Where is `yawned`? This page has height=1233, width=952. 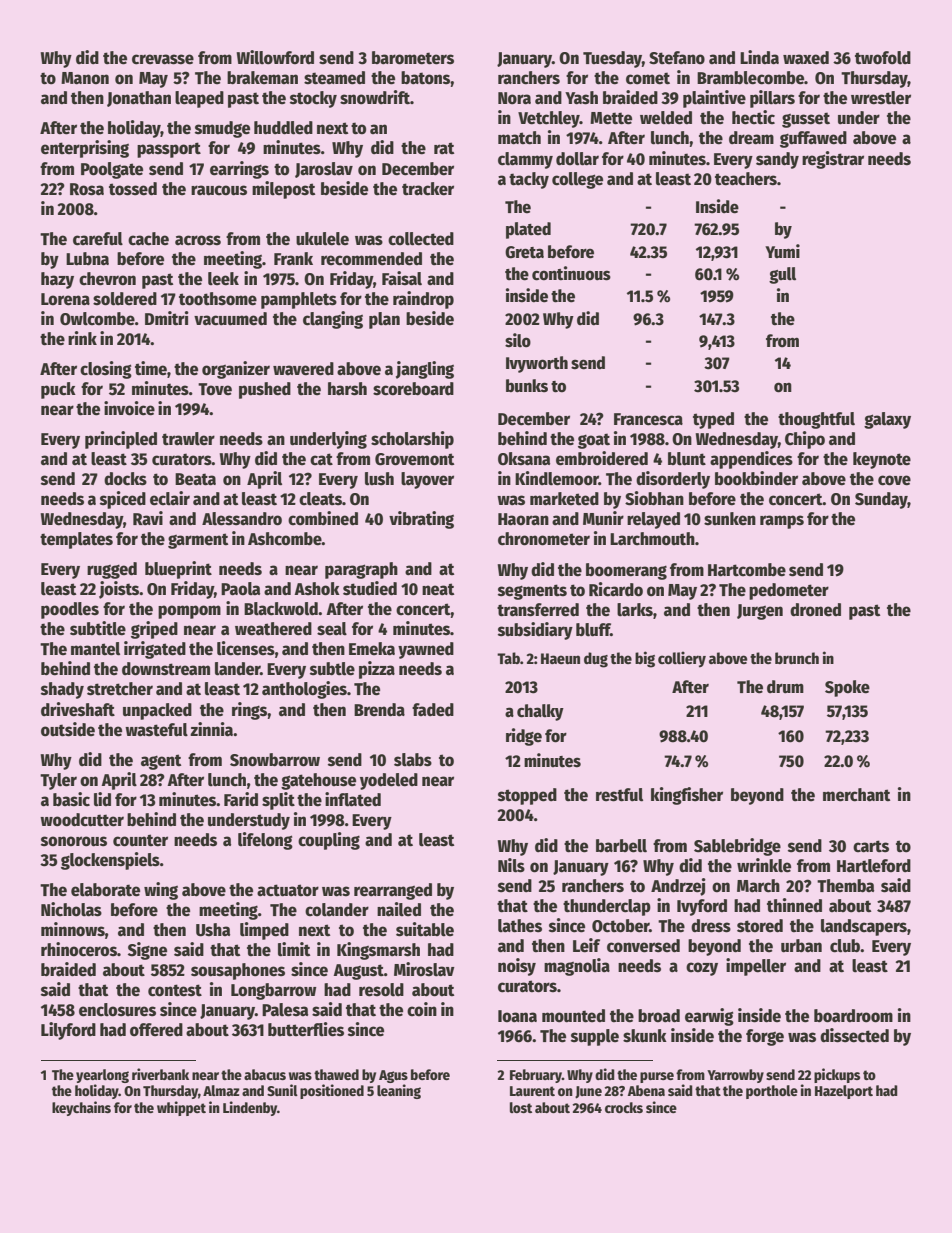
yawned is located at coordinates (426, 650).
